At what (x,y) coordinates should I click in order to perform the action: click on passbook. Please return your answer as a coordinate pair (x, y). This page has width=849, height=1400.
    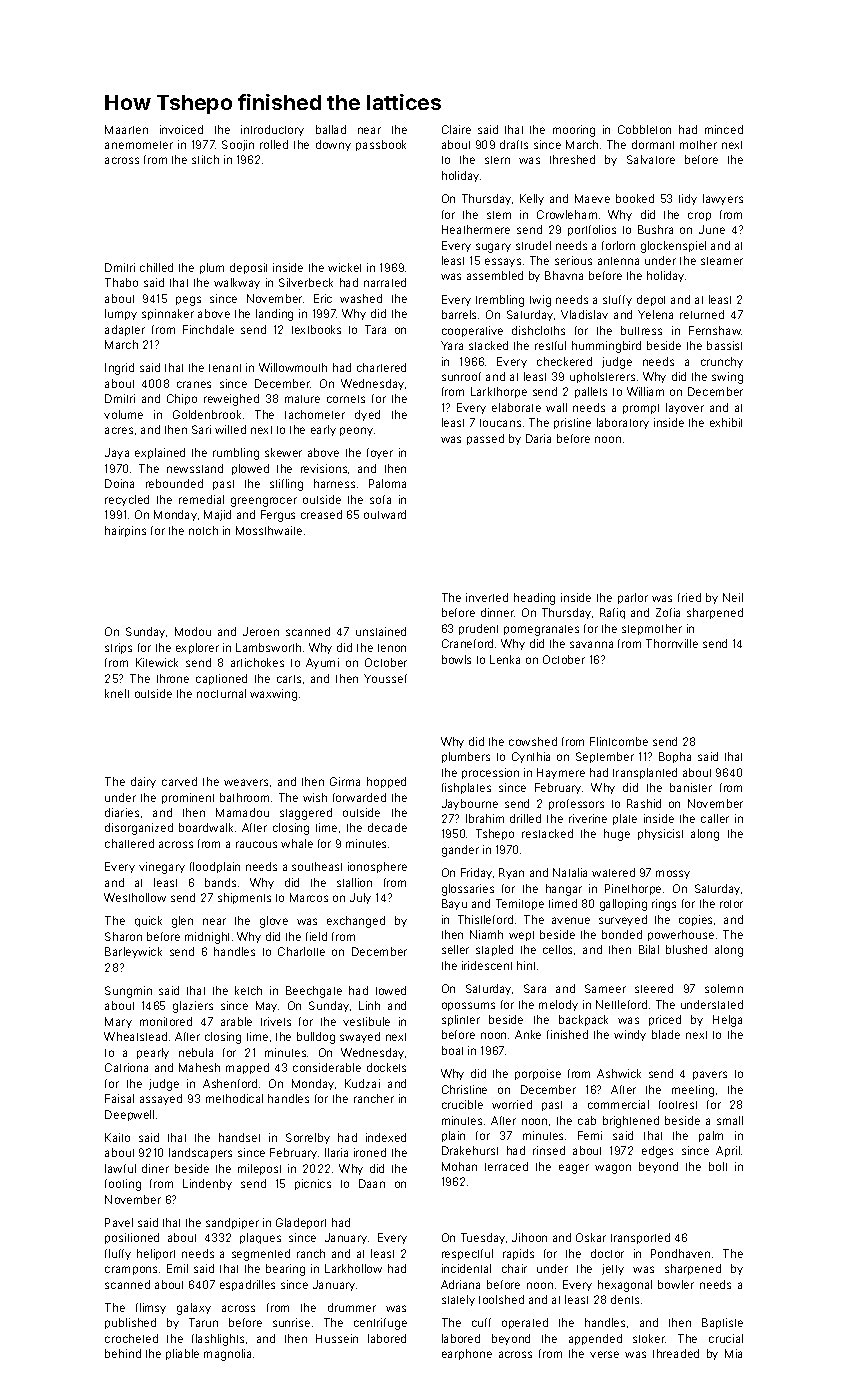
    Looking at the image, I should click on (381, 145).
